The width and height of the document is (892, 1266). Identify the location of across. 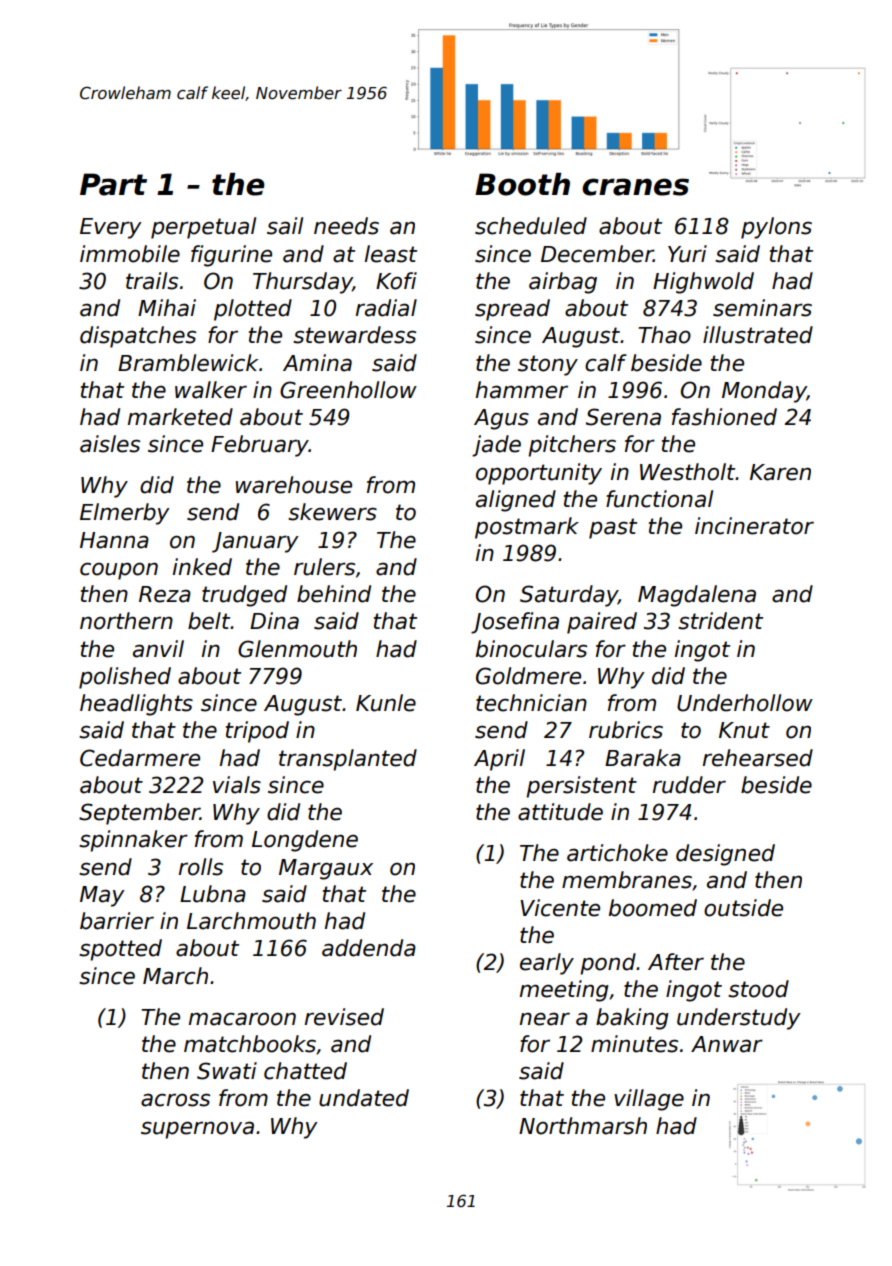
(175, 1100).
